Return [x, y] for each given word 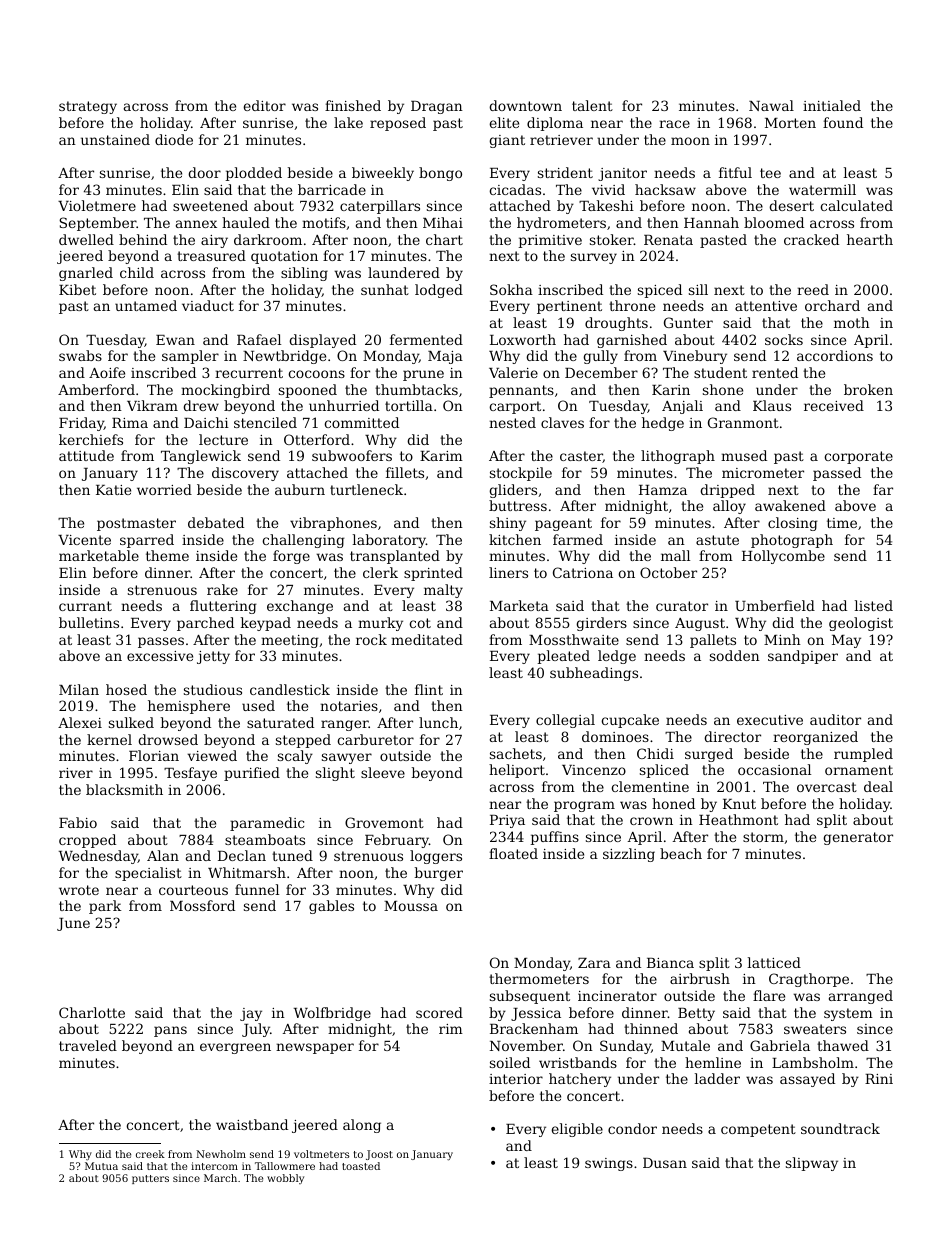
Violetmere [97, 205]
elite [504, 122]
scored [439, 1012]
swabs [80, 355]
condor [632, 1128]
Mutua [101, 1166]
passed [837, 474]
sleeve [383, 772]
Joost [379, 1155]
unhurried [344, 405]
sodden [735, 655]
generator [858, 838]
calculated [856, 205]
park [105, 907]
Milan [79, 689]
